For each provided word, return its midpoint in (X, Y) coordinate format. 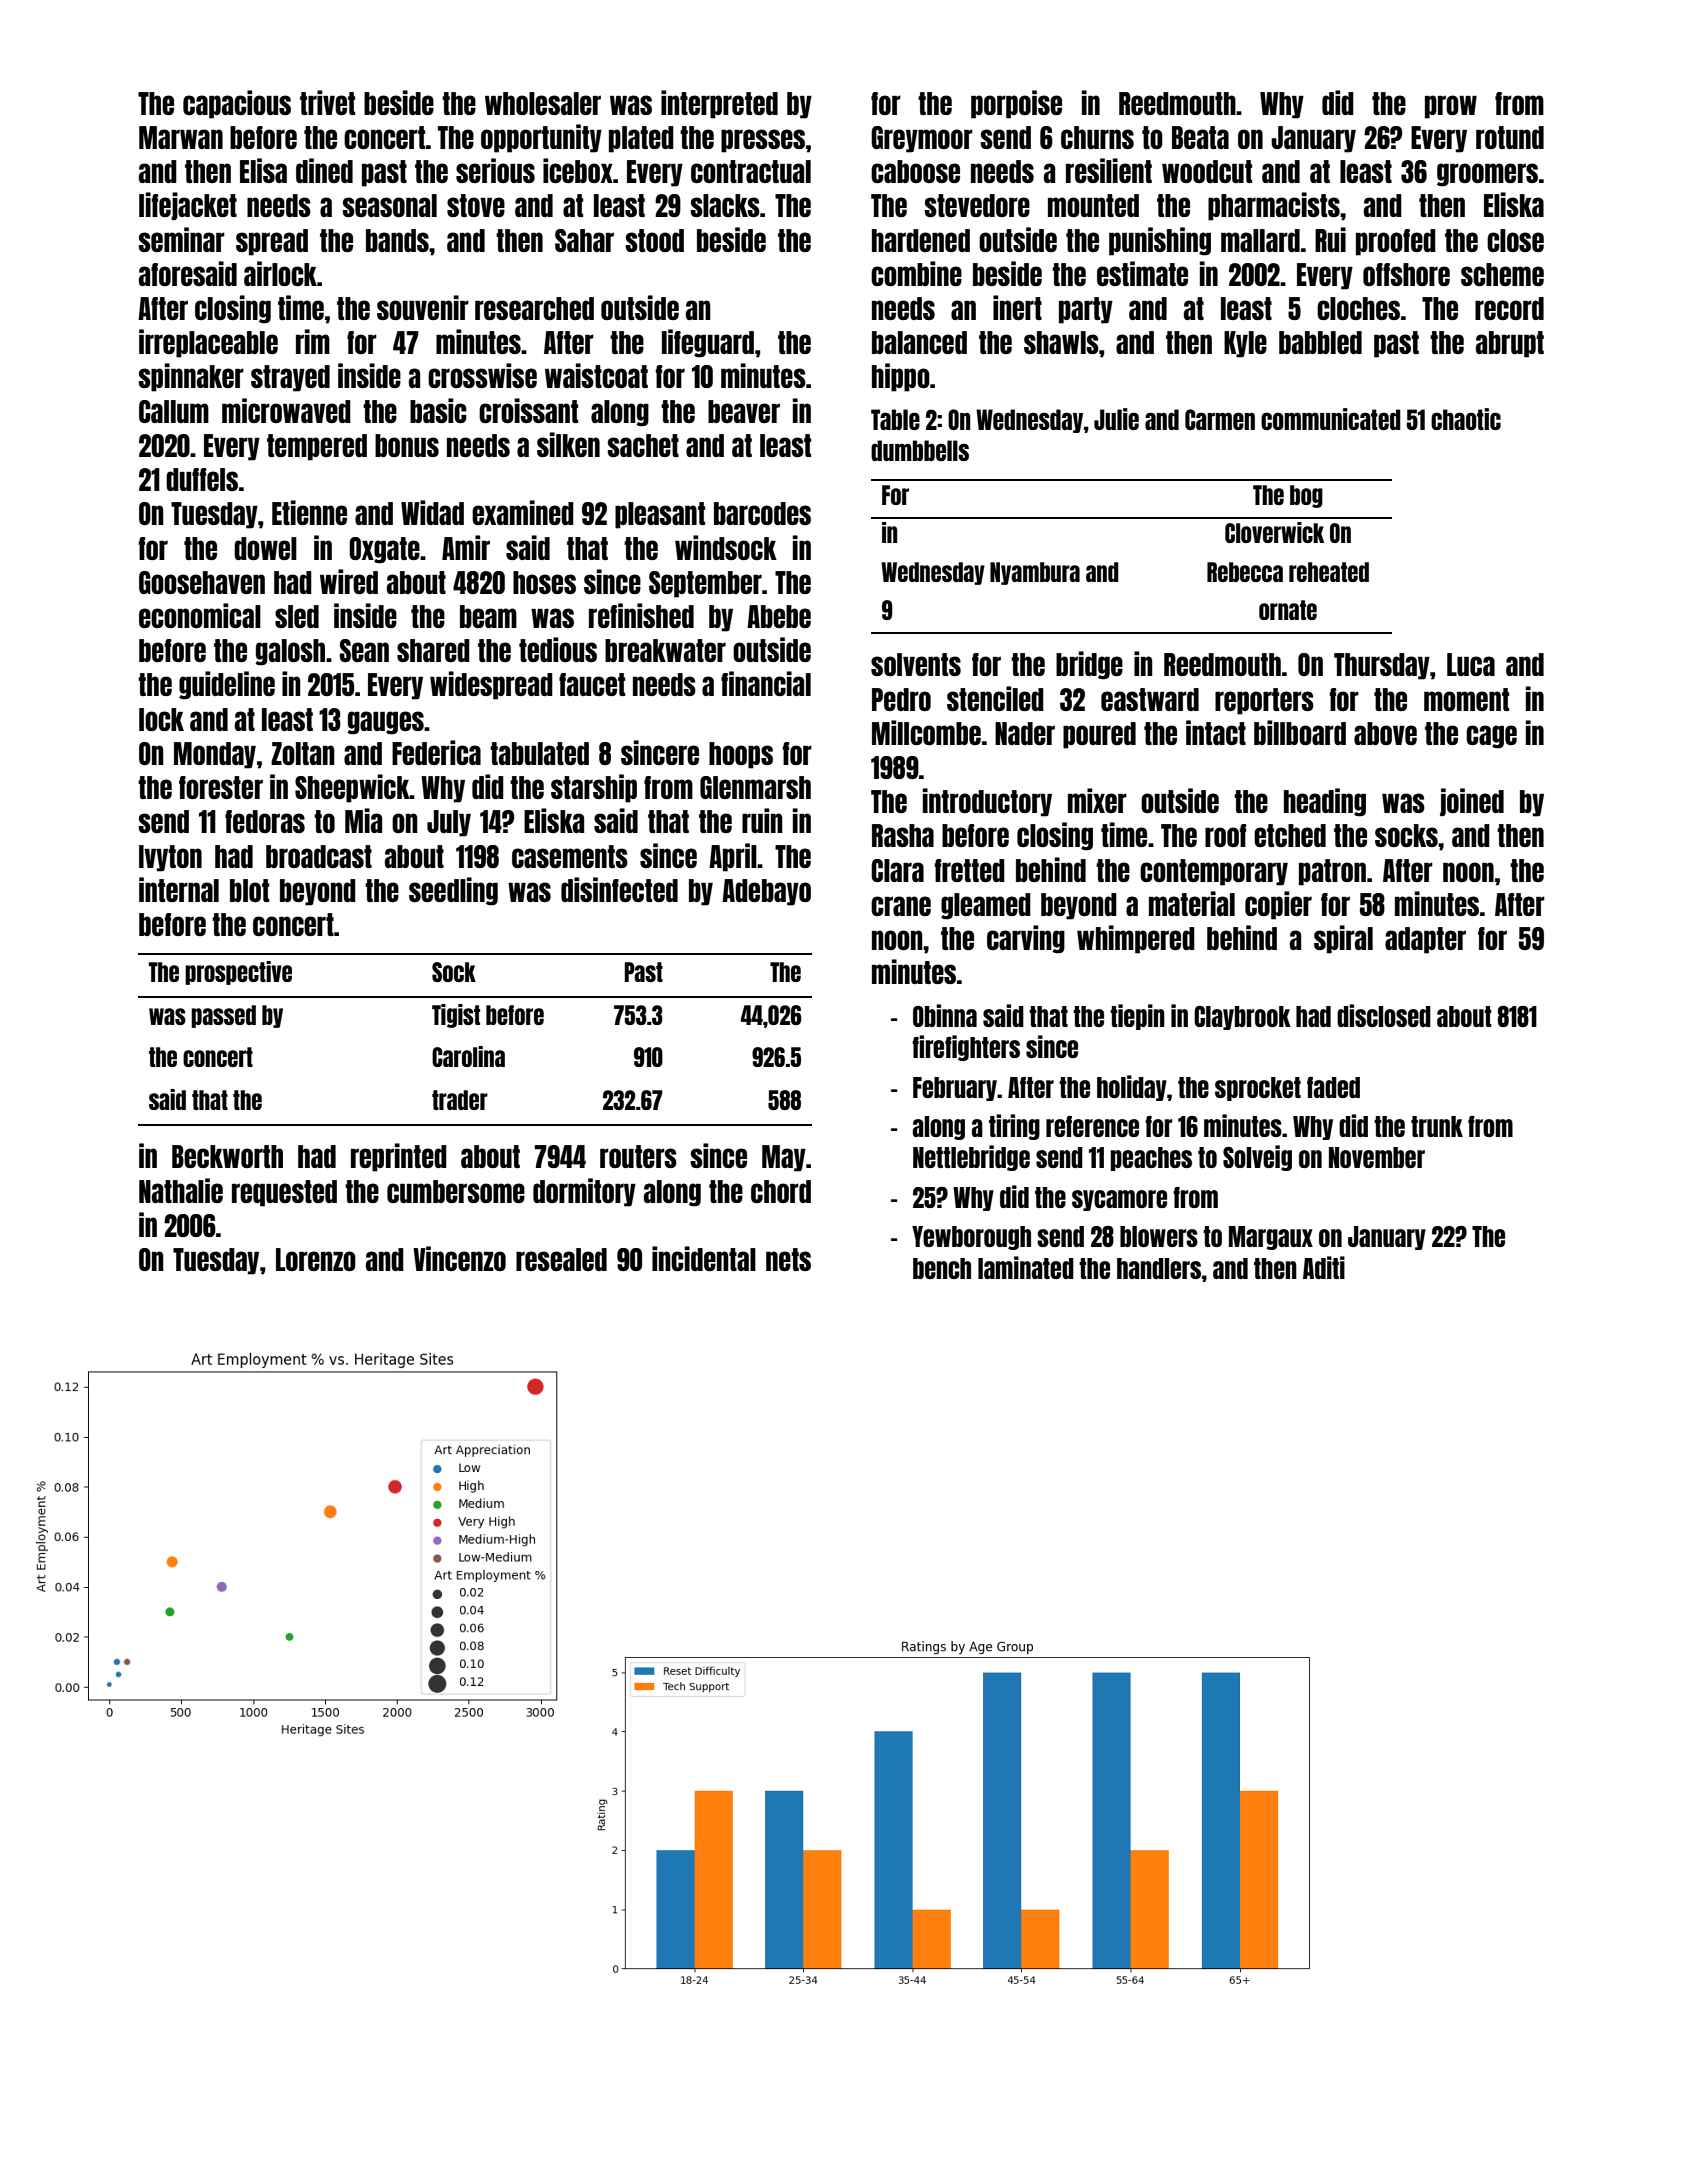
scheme (1502, 274)
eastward (1150, 699)
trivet (327, 102)
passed (223, 1016)
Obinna (945, 1015)
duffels (202, 479)
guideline (227, 685)
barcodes (762, 513)
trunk (1437, 1126)
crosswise (482, 375)
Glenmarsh (755, 787)
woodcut (1207, 171)
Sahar (584, 240)
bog (1306, 496)
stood (654, 240)
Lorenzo (316, 1259)
